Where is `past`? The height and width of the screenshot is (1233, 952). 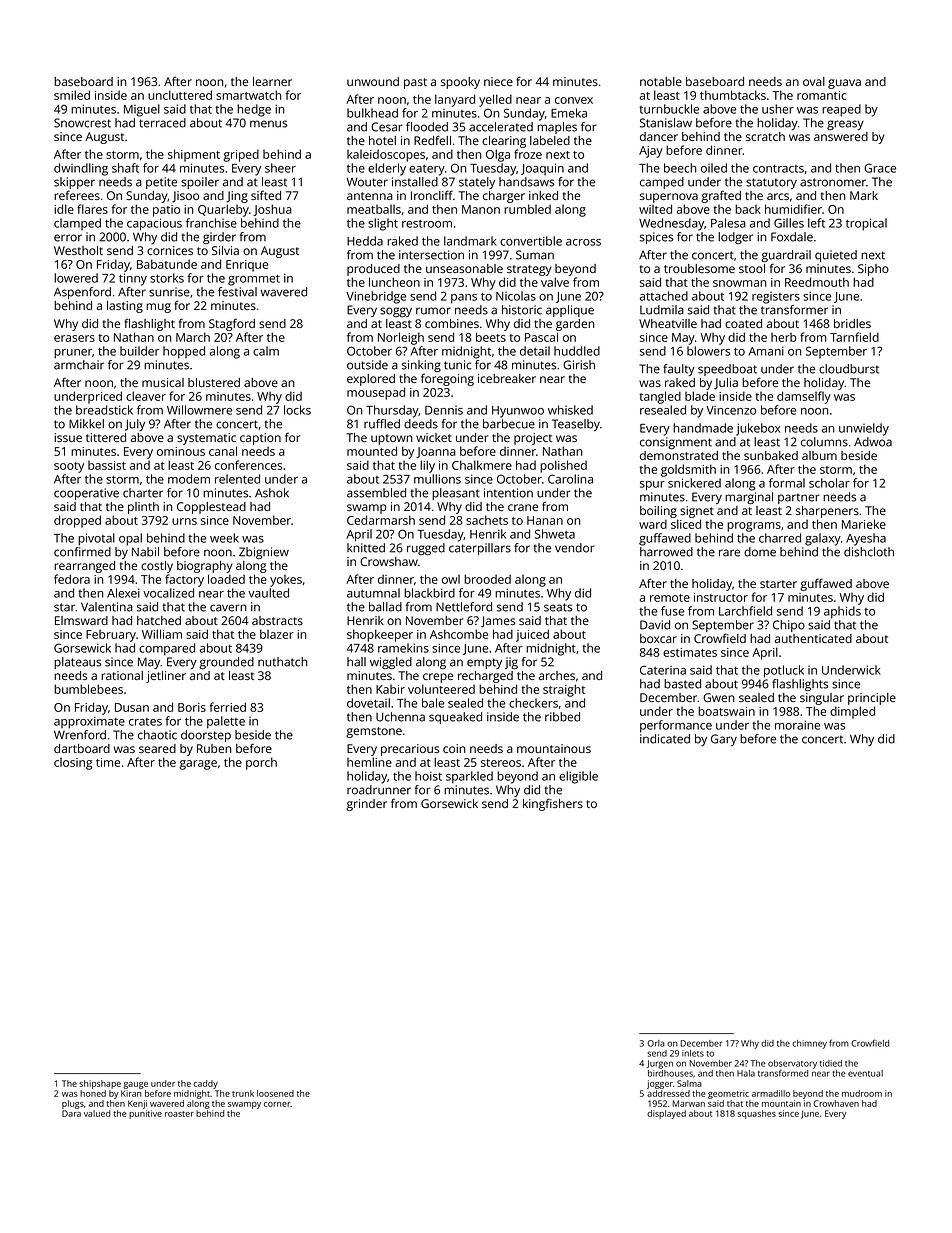
past is located at coordinates (415, 83).
